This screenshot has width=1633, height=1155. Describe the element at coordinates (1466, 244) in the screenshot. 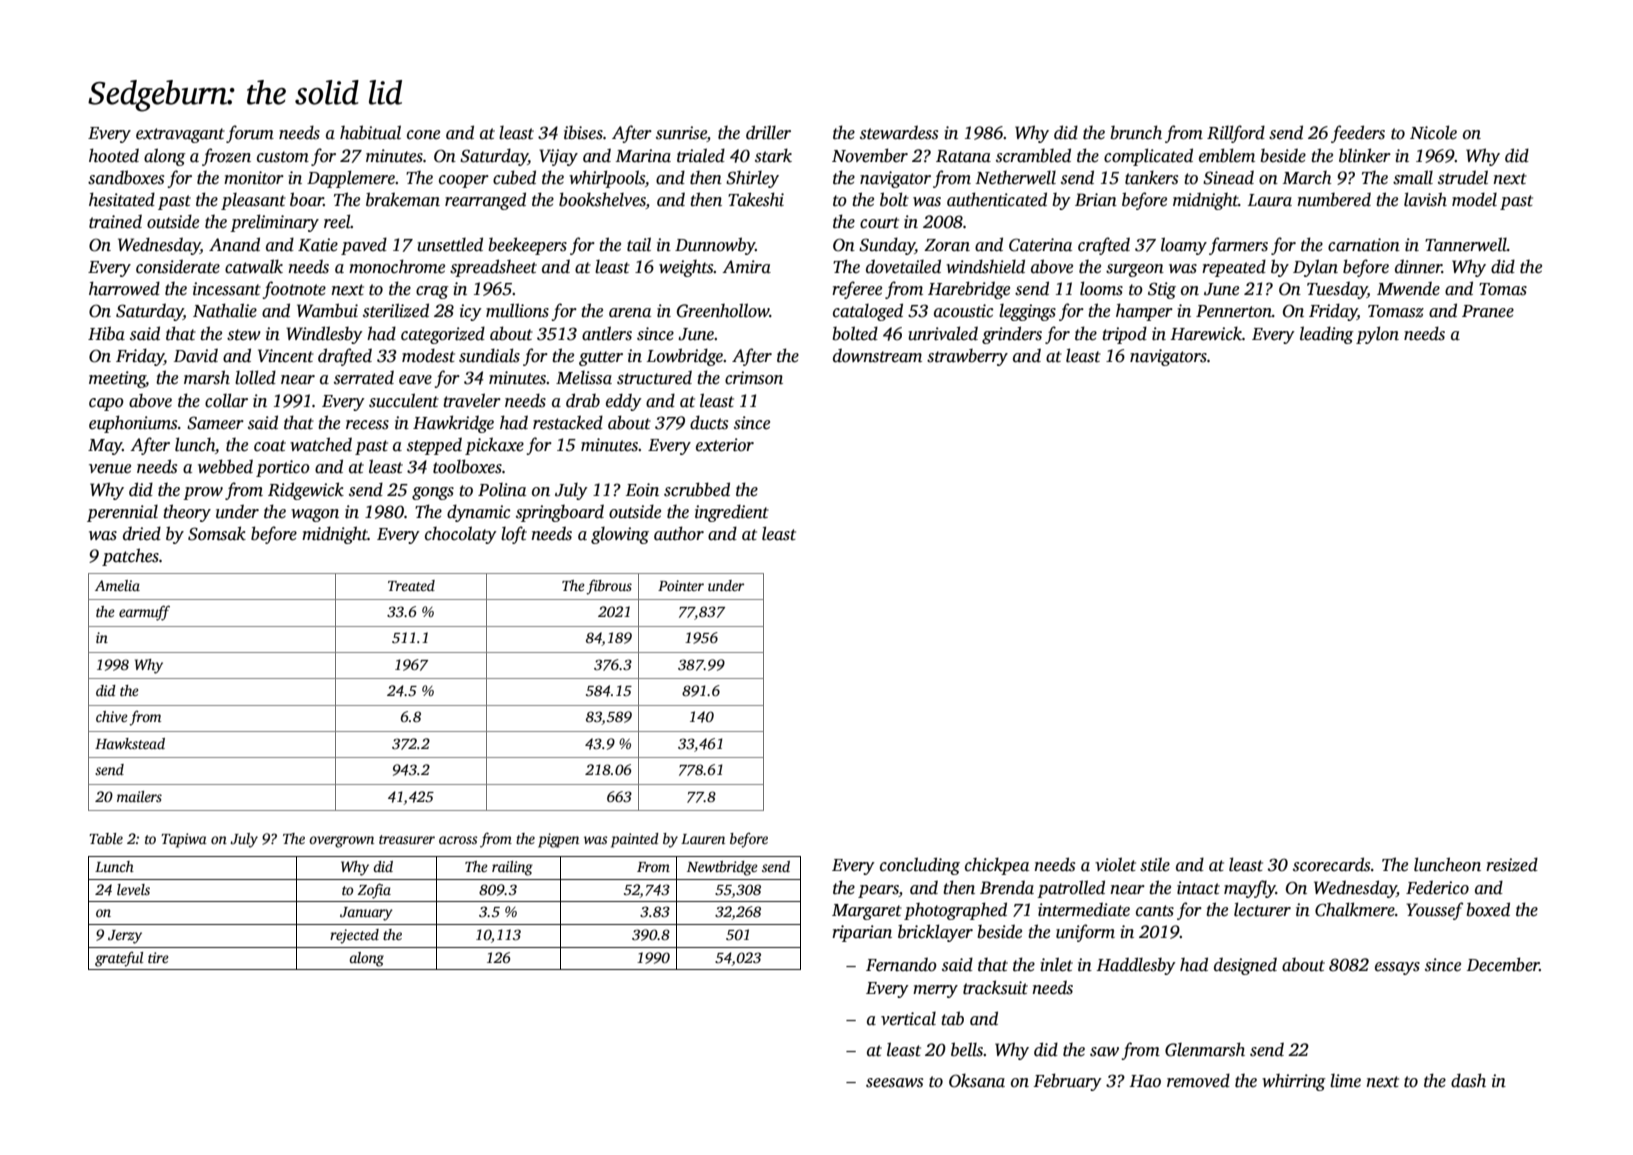

I see `Tannerwell` at that location.
